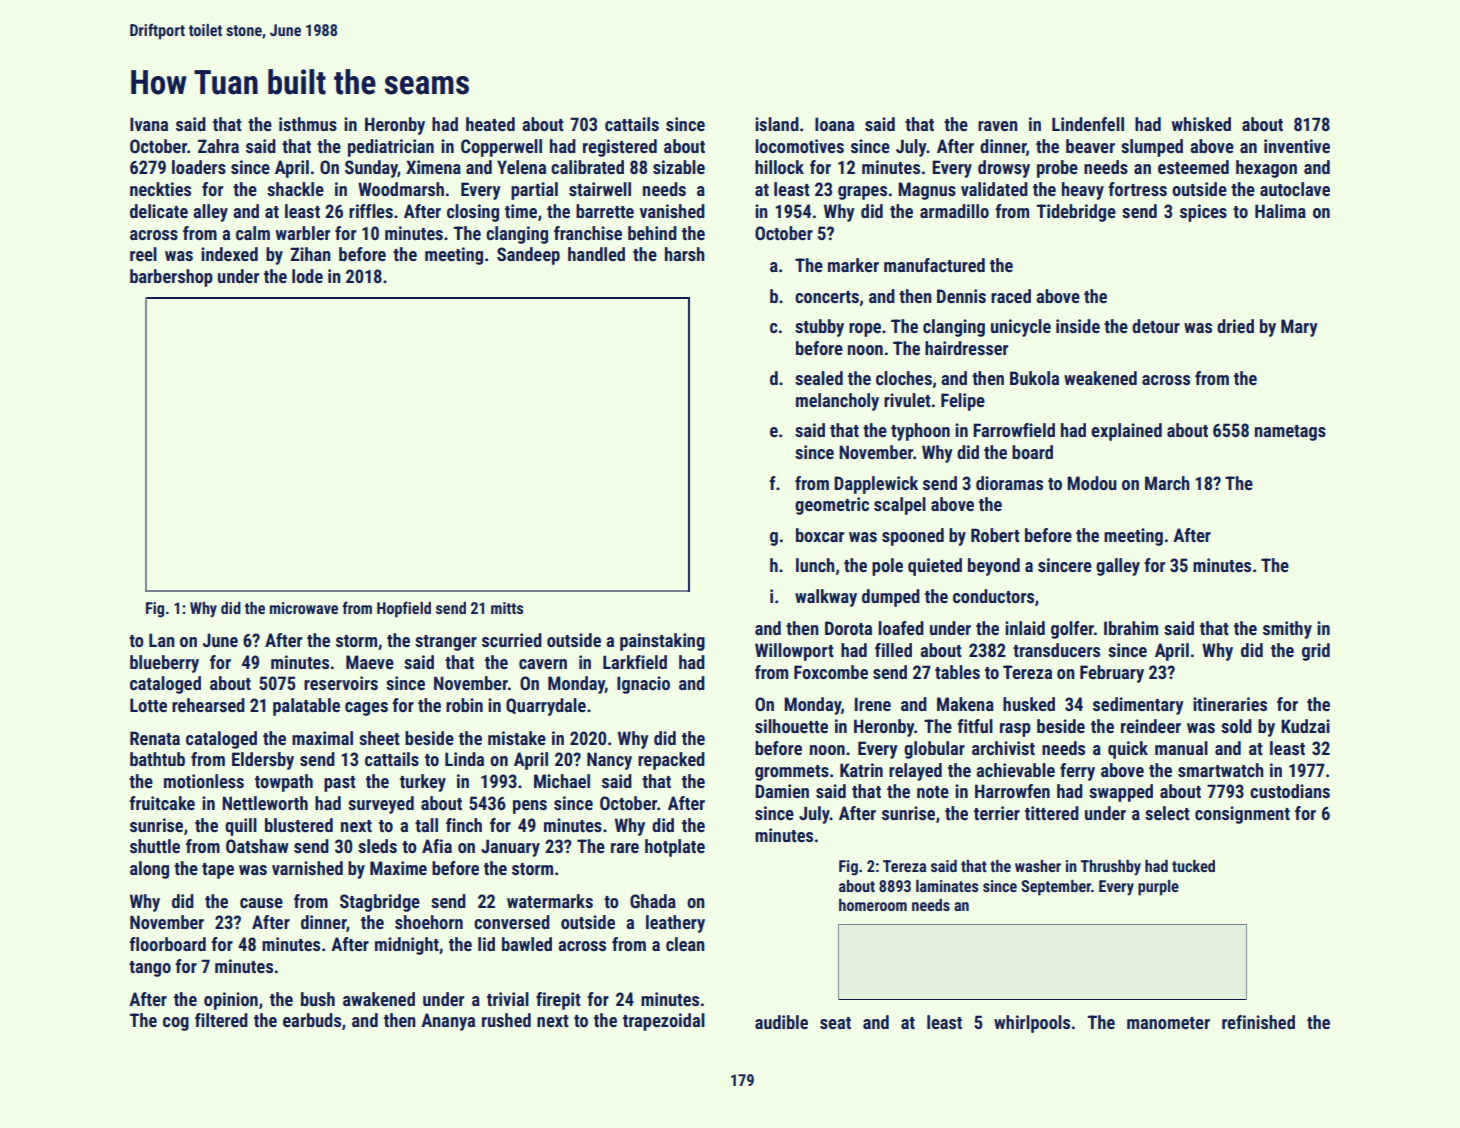  I want to click on Zihan, so click(310, 254).
